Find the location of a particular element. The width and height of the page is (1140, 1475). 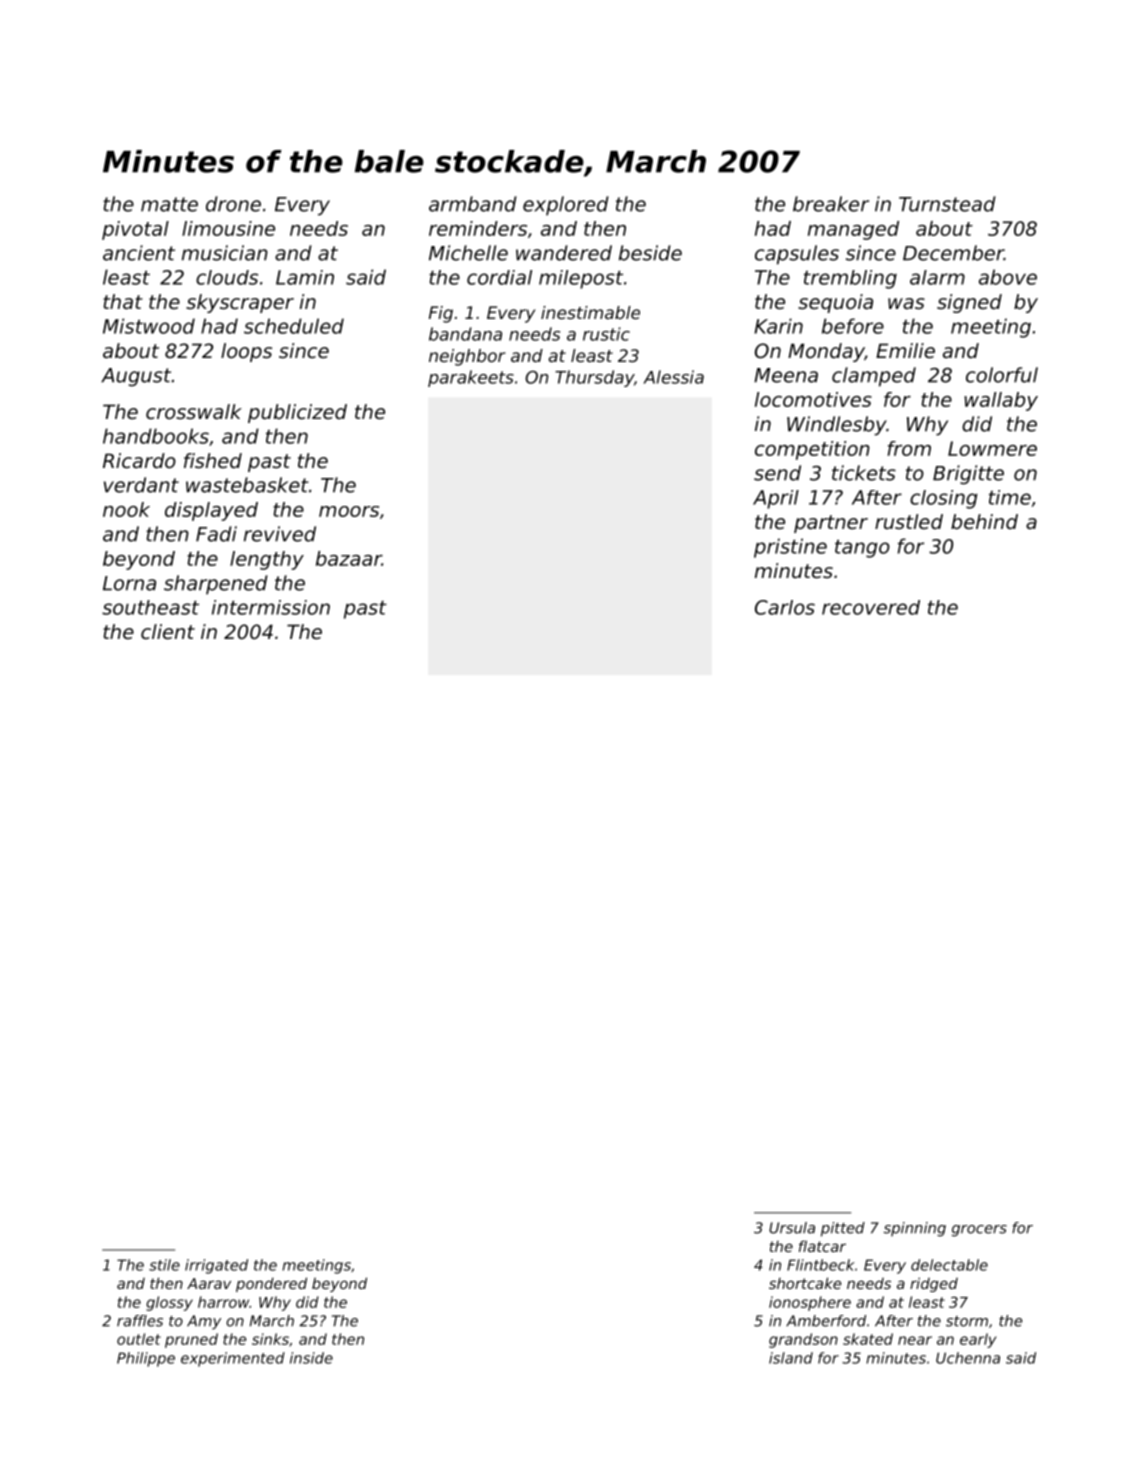

that is located at coordinates (123, 301).
